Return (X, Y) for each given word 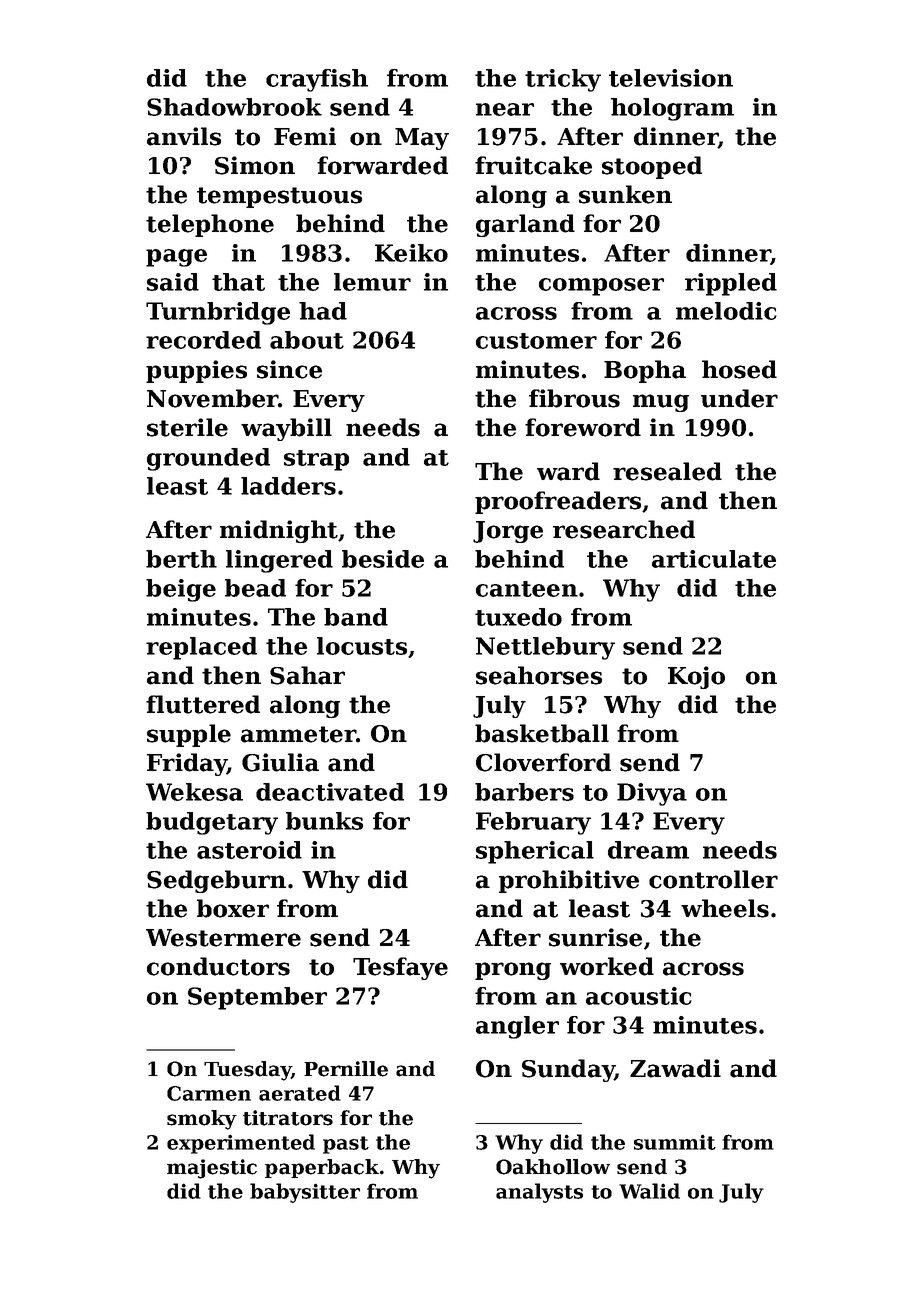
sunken (625, 194)
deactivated (330, 792)
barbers (524, 792)
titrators (288, 1118)
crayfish (317, 80)
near (505, 109)
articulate (714, 559)
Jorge (508, 532)
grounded (208, 459)
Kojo (696, 677)
